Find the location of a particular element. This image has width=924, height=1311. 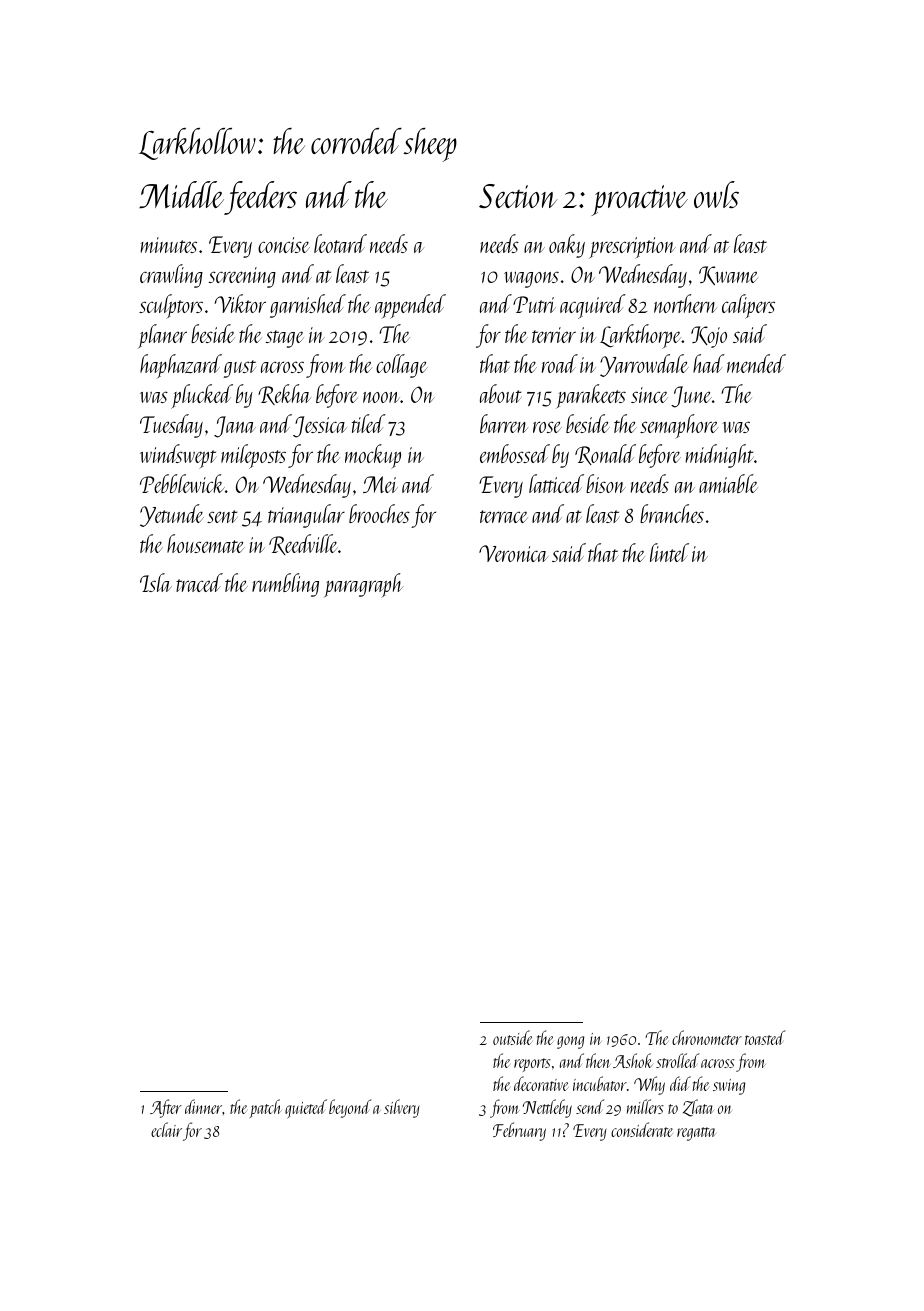

sent is located at coordinates (222, 516).
